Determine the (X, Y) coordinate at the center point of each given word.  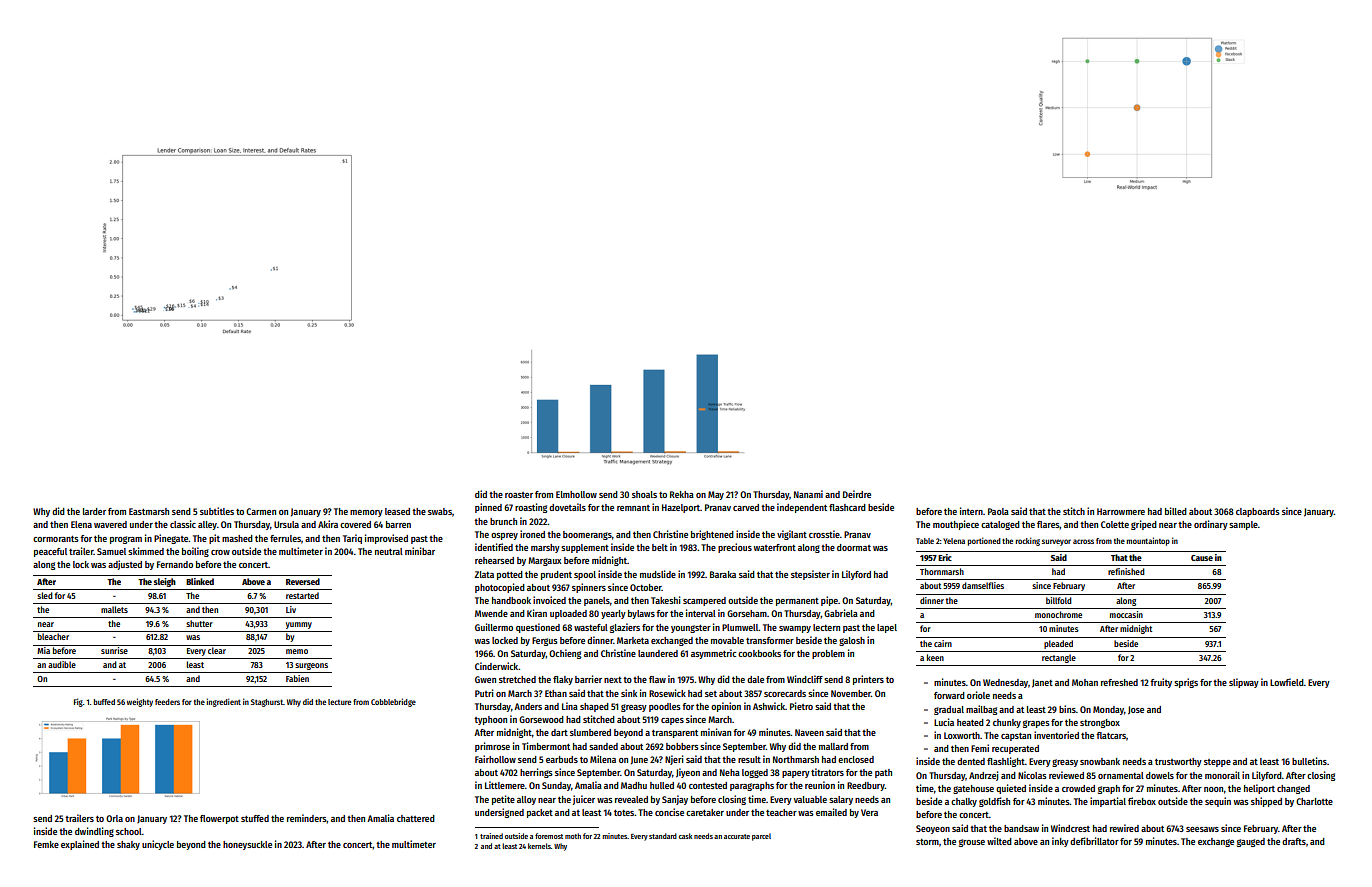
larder (94, 511)
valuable (810, 799)
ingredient (224, 702)
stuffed (255, 818)
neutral (389, 551)
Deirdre (857, 494)
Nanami (808, 494)
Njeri (674, 760)
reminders (307, 818)
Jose (1136, 710)
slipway (1244, 683)
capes (672, 721)
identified (494, 547)
